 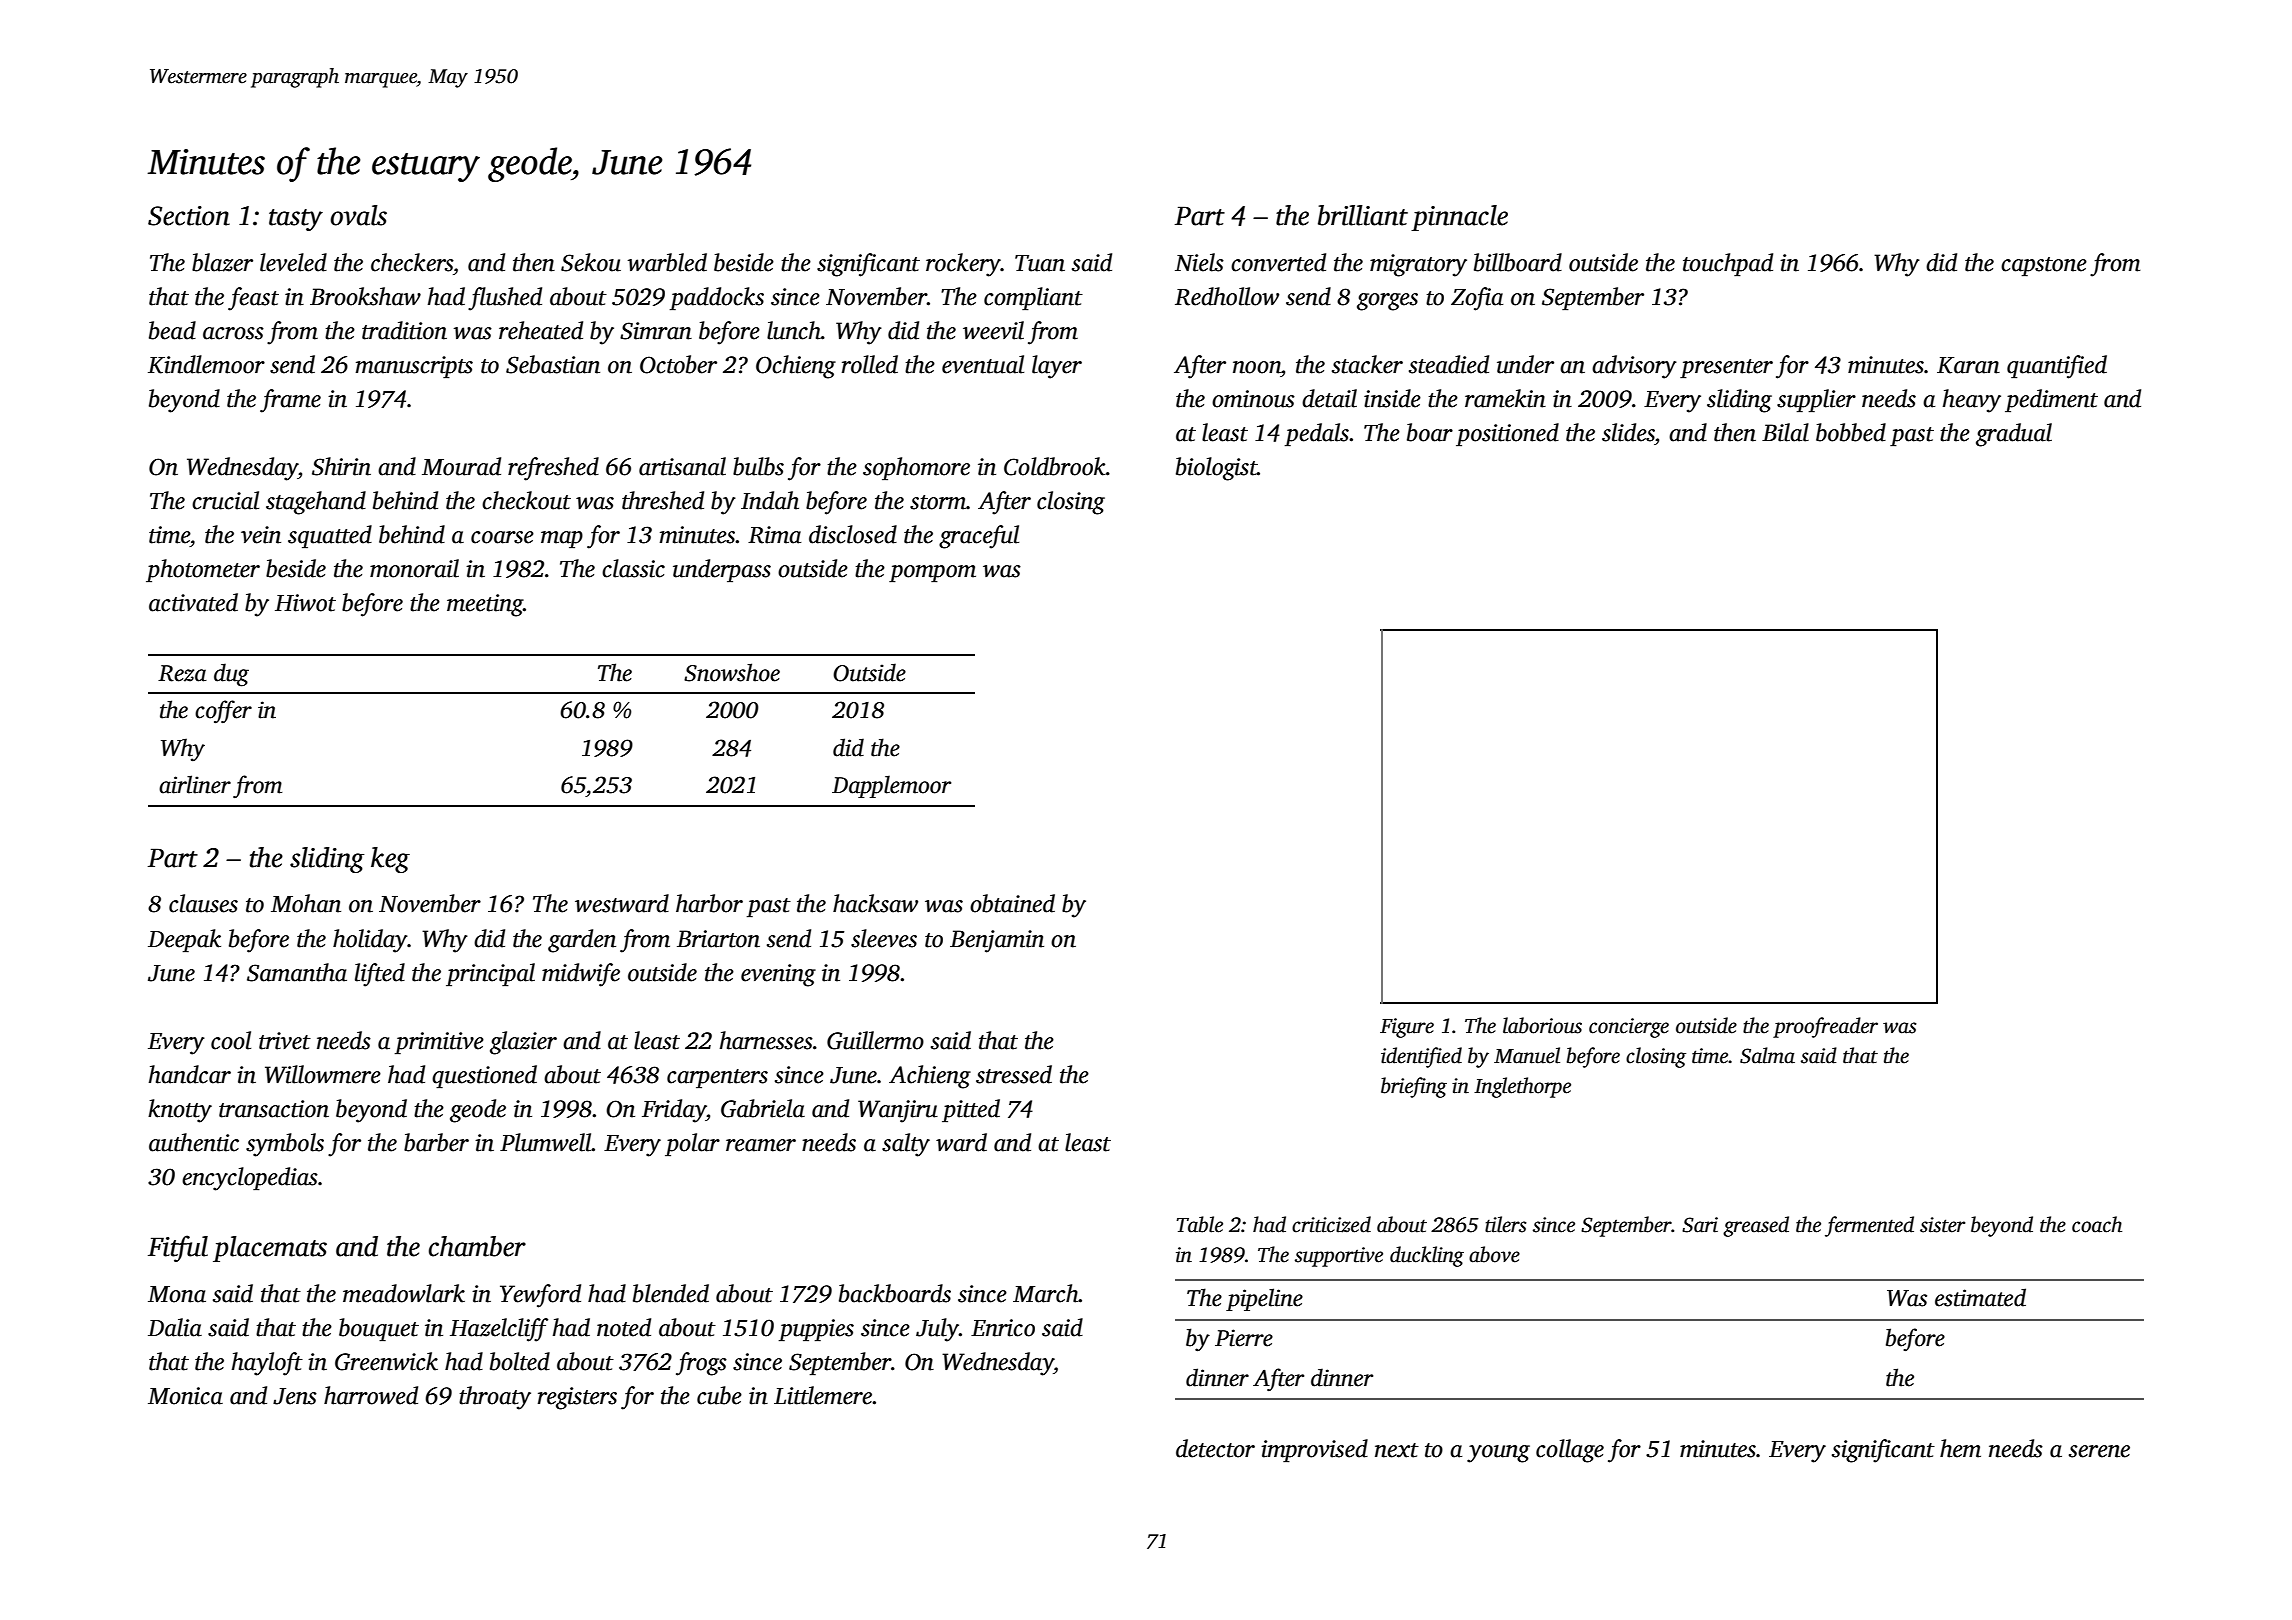 I want to click on Table, so click(x=1199, y=1224).
